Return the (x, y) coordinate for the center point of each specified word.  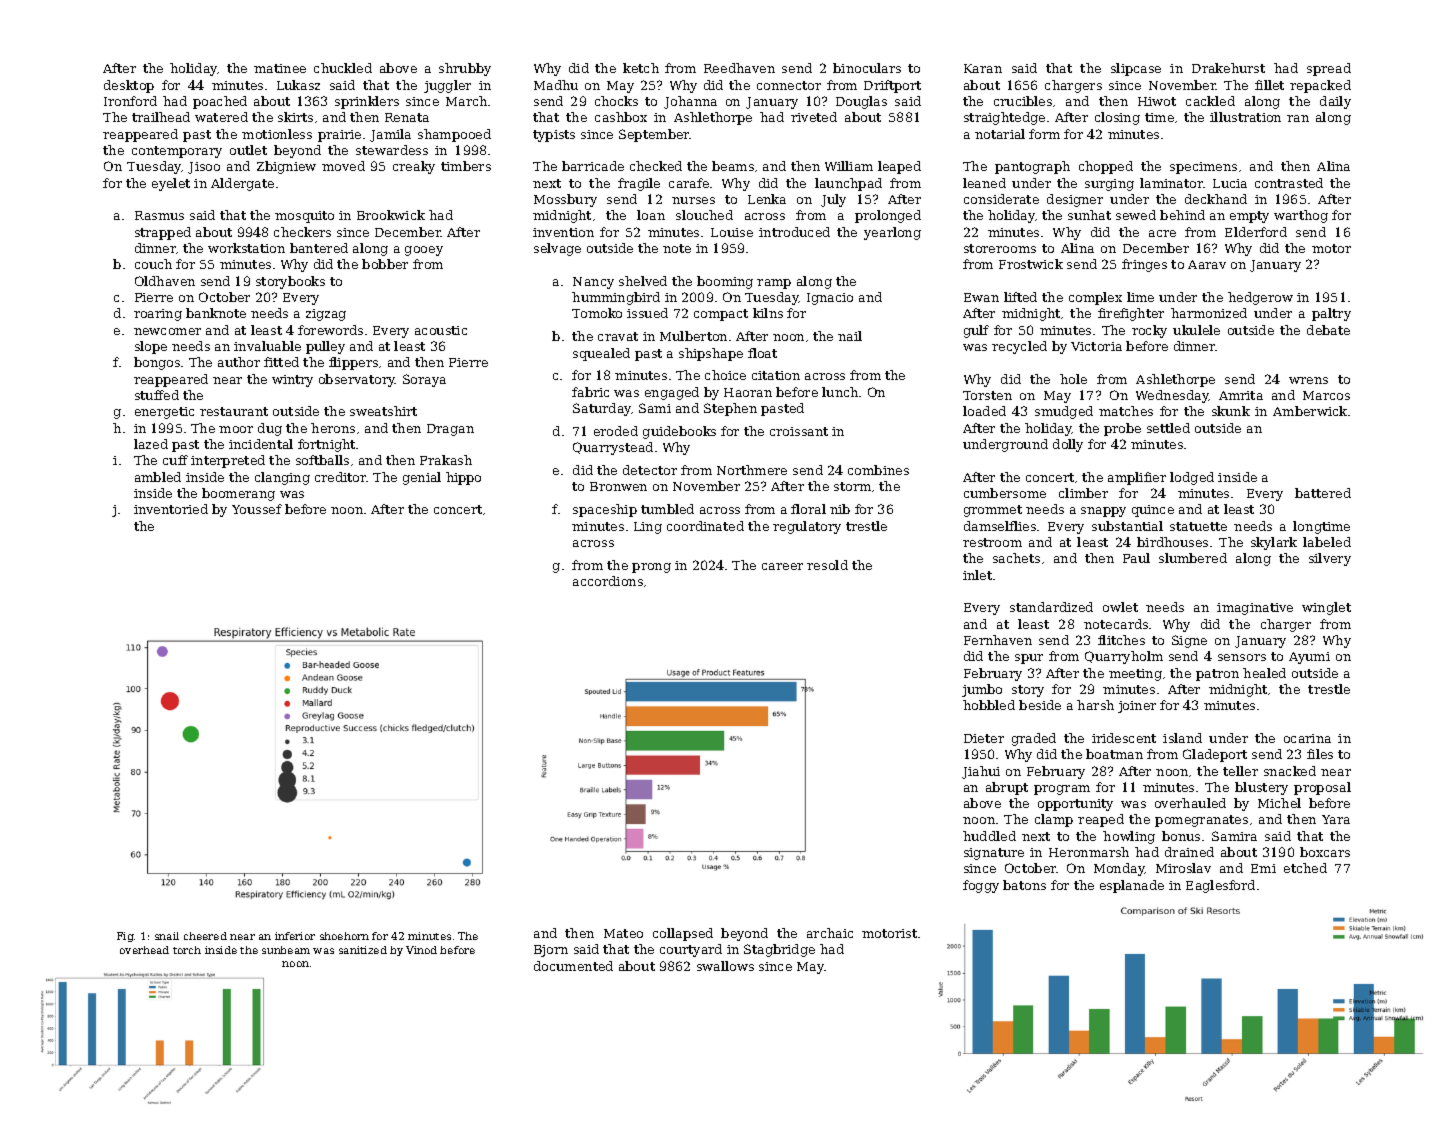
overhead (144, 950)
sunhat (1089, 215)
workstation (246, 248)
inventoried (171, 509)
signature (994, 854)
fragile (639, 184)
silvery (1330, 559)
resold (827, 565)
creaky (414, 167)
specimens (1203, 168)
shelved (643, 281)
